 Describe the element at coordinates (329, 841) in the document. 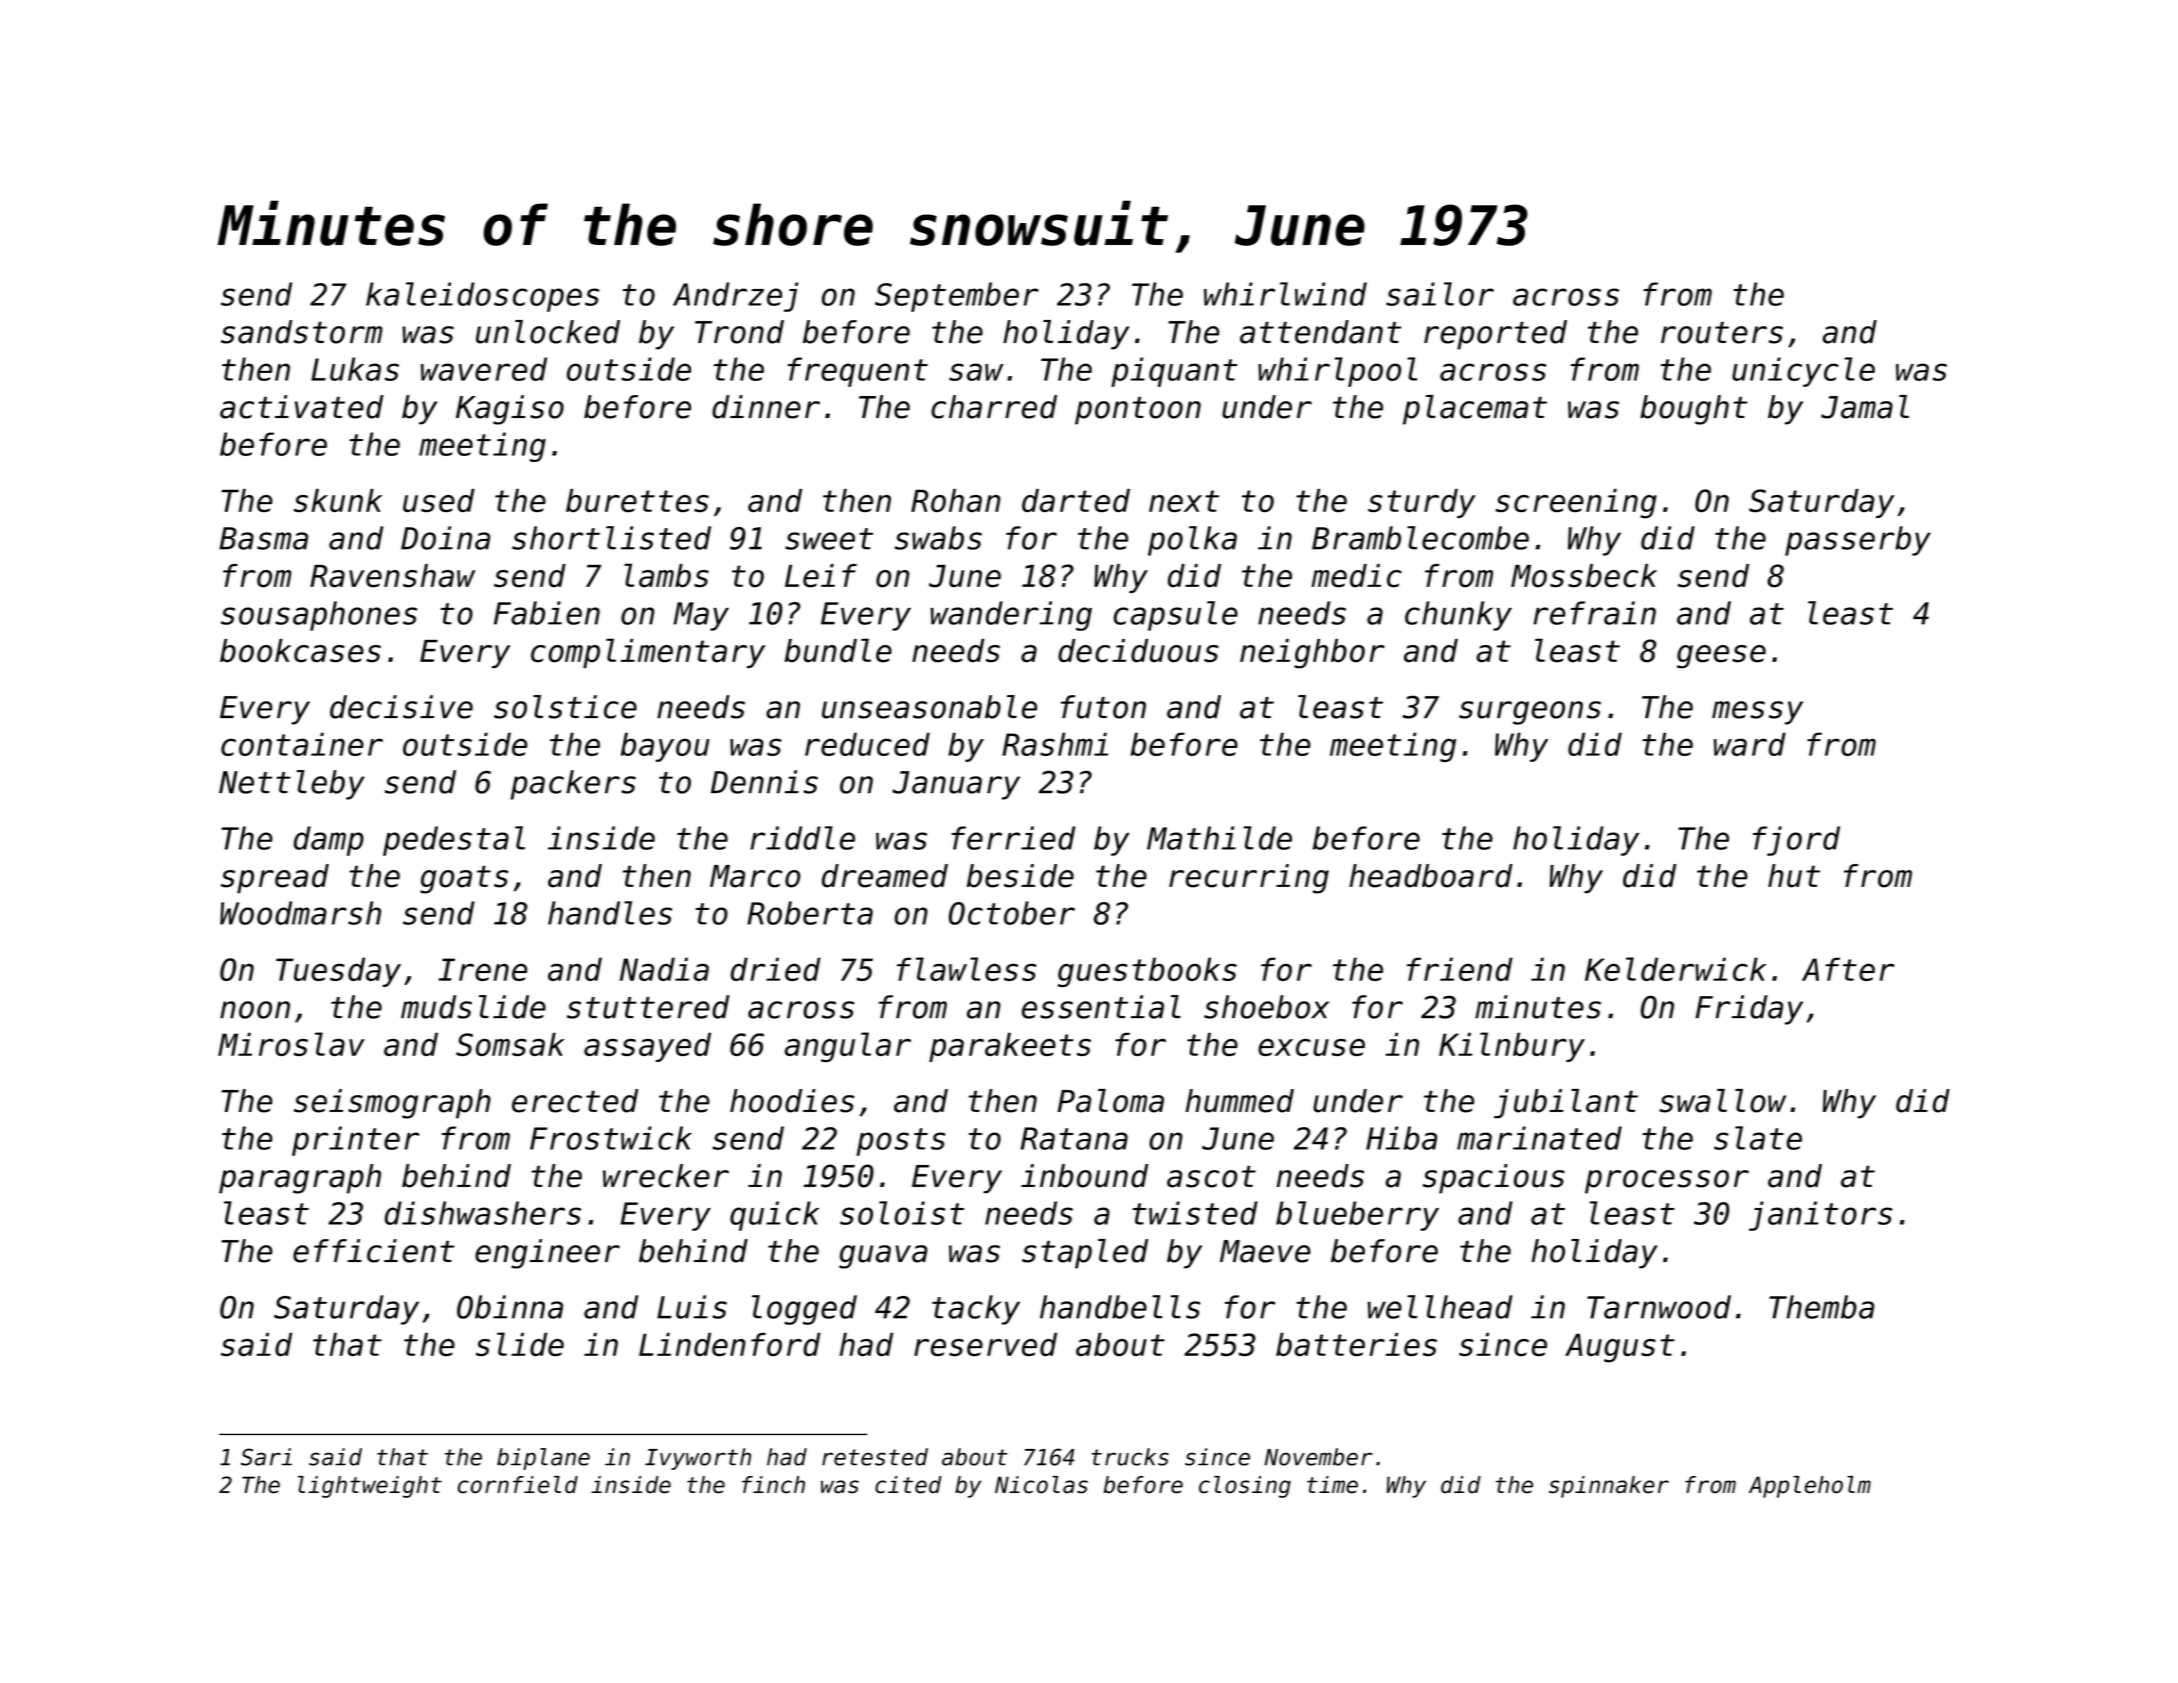

I see `damp` at that location.
